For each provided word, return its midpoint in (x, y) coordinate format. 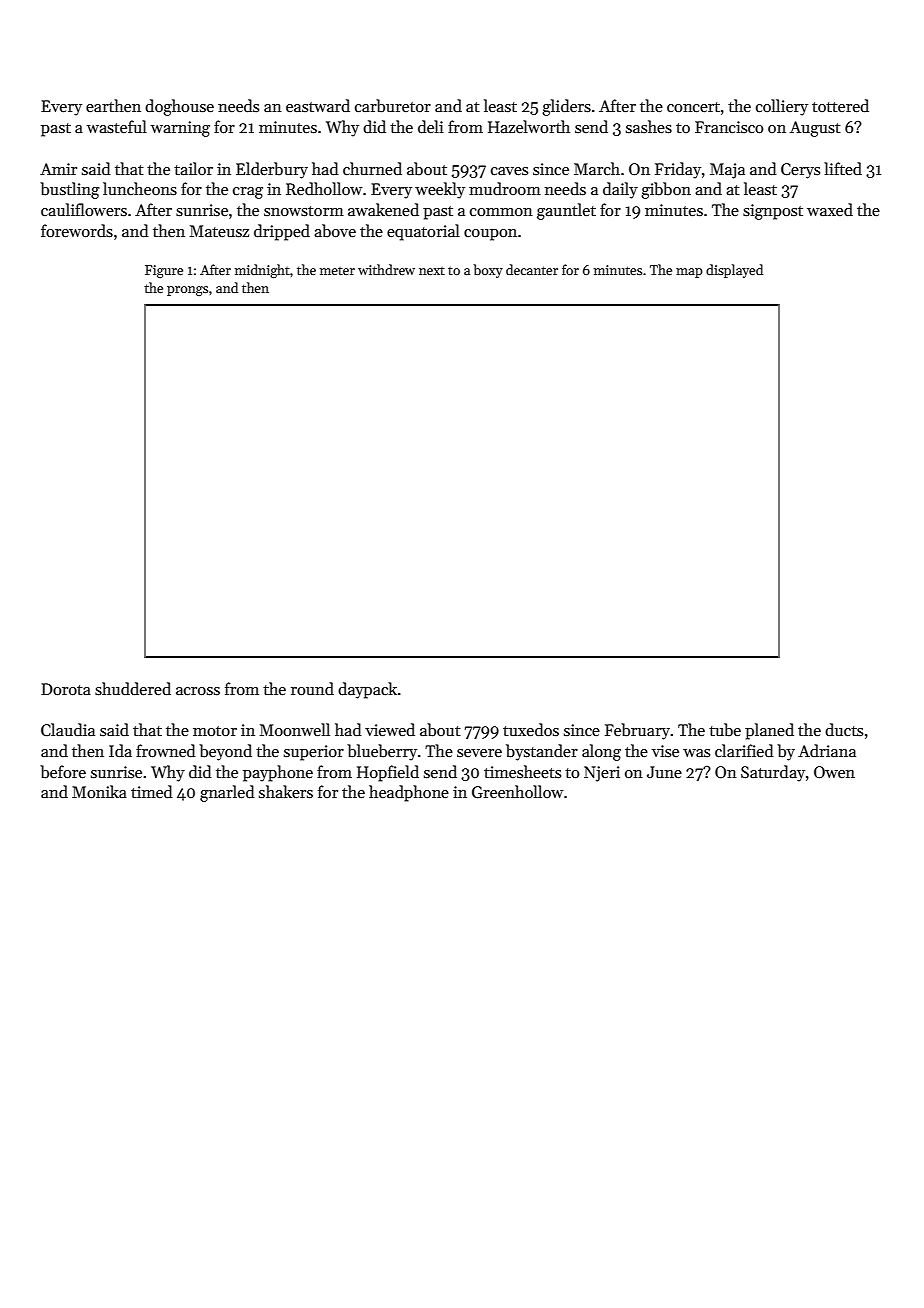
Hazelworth (529, 126)
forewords (77, 231)
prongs (187, 291)
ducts (844, 729)
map (689, 273)
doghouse (179, 107)
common (501, 212)
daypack (367, 690)
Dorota (66, 689)
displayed (734, 271)
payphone (278, 773)
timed (152, 791)
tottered (840, 105)
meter (337, 271)
